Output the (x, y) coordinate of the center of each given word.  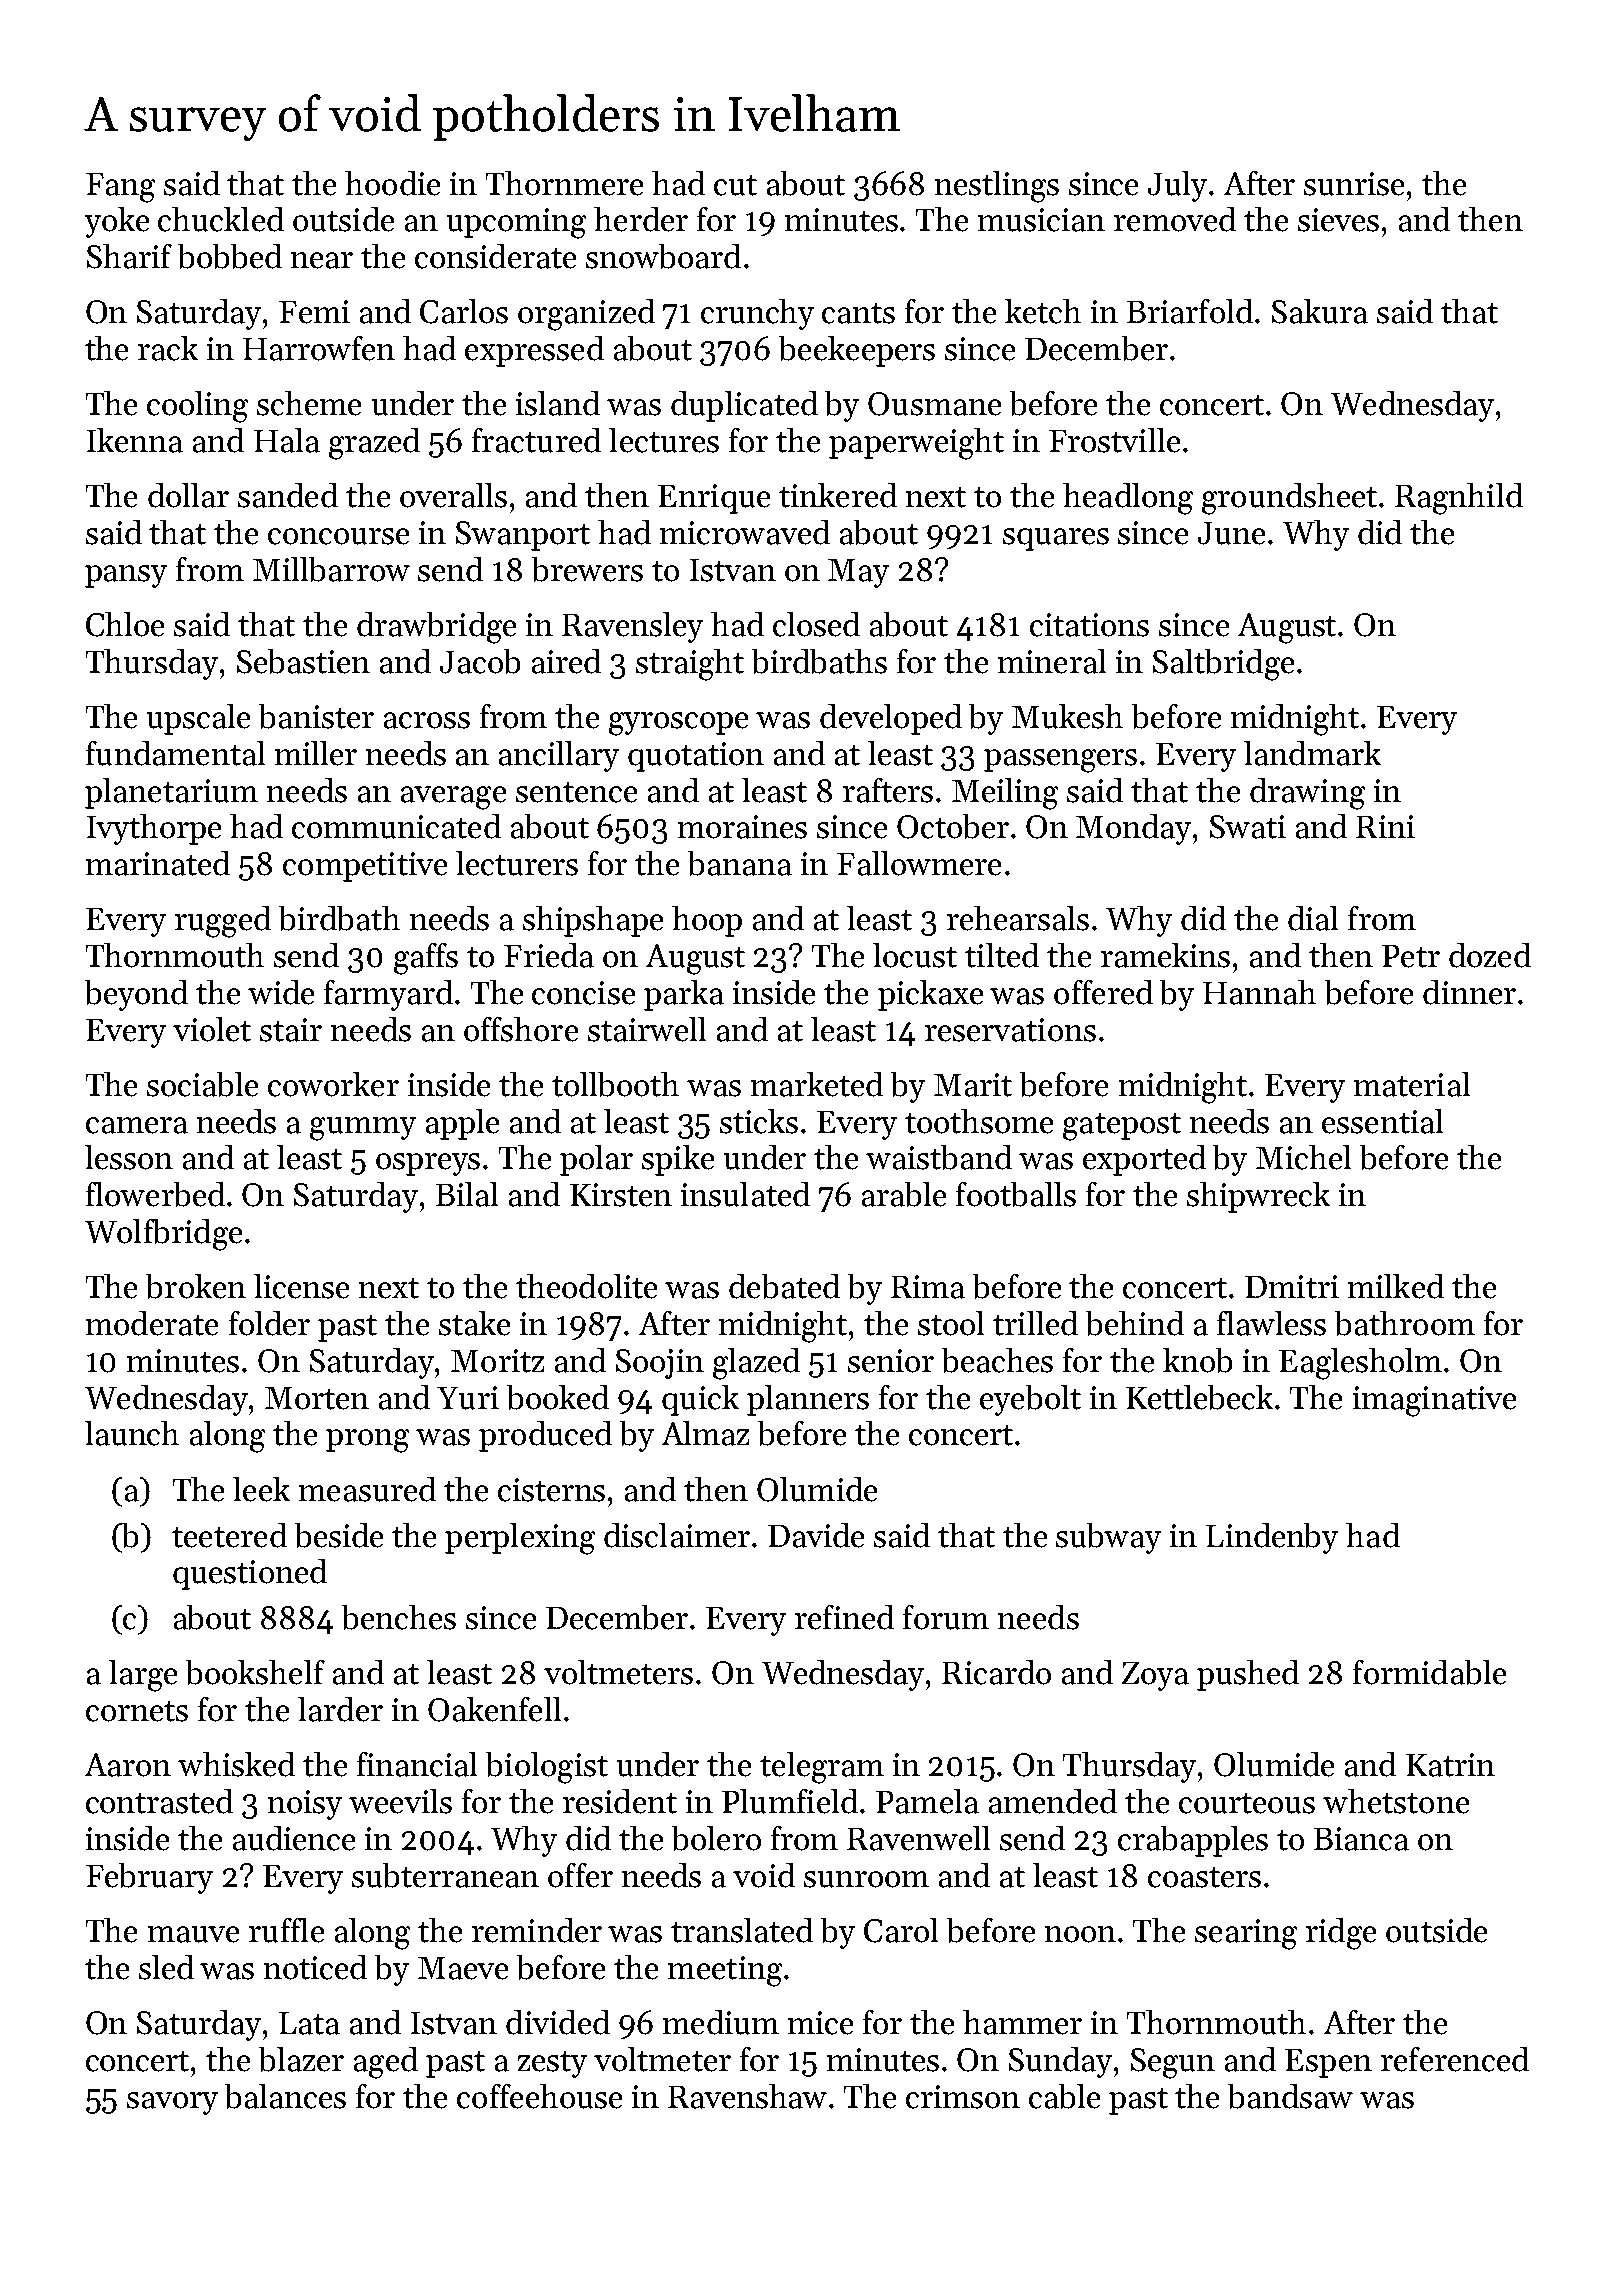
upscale (198, 719)
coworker (333, 1084)
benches (399, 1617)
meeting (725, 1971)
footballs (1016, 1194)
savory (172, 2103)
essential (1382, 1121)
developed (891, 719)
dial (1313, 918)
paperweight (916, 444)
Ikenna (135, 440)
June (1231, 533)
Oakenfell (494, 1709)
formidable (1429, 1672)
